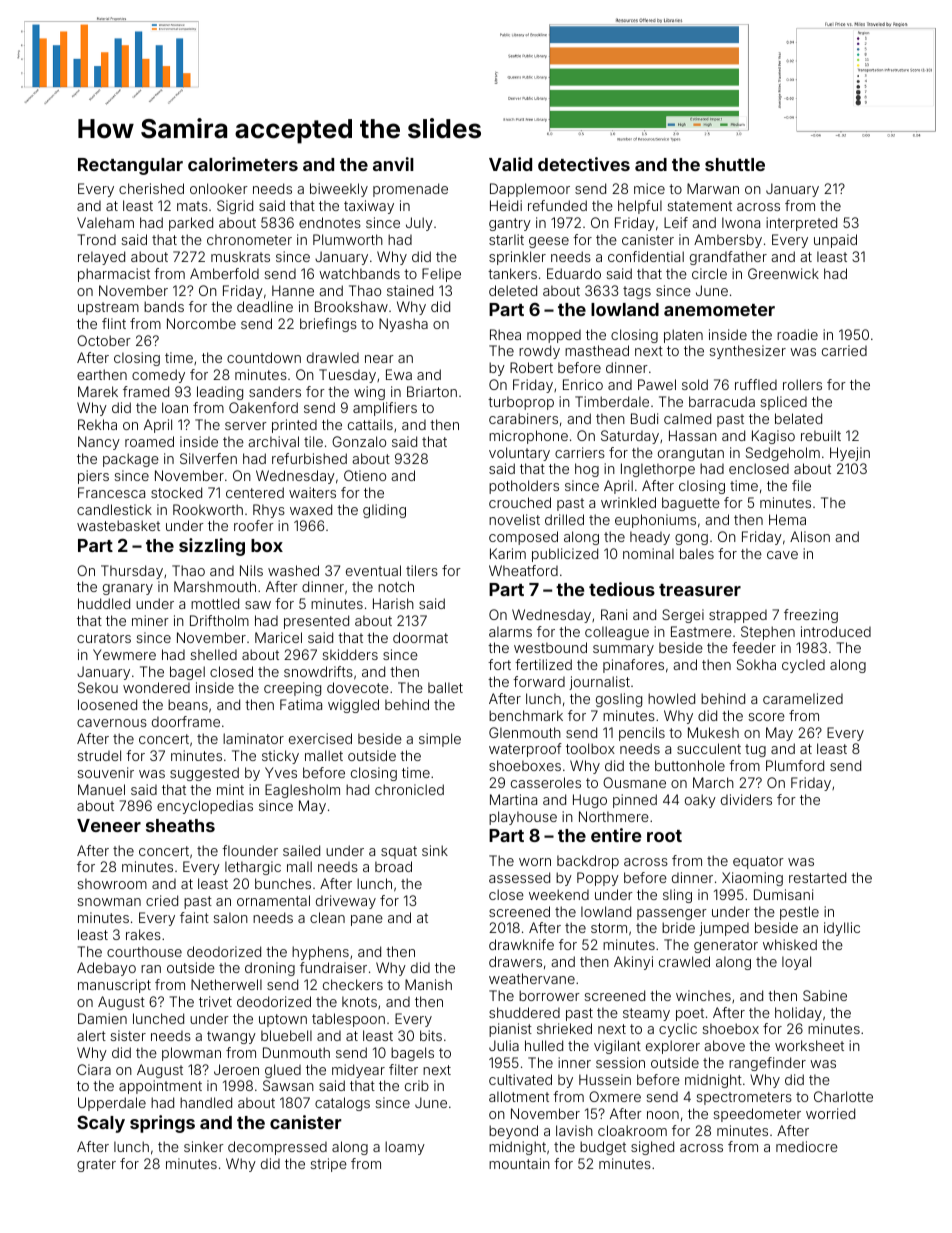 This screenshot has width=952, height=1233. Describe the element at coordinates (741, 222) in the screenshot. I see `Iwona` at that location.
